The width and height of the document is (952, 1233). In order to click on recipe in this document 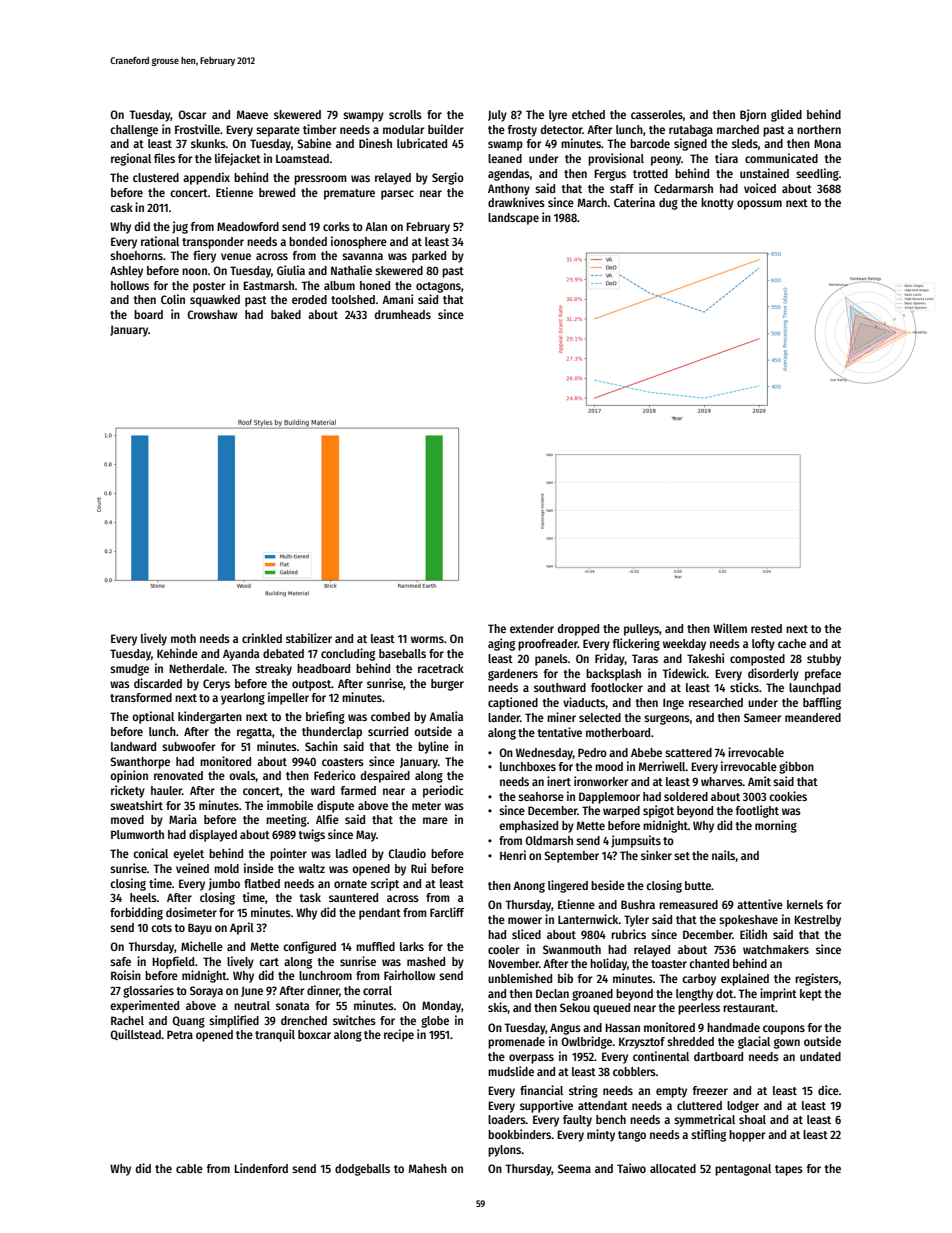, I will do `click(399, 1035)`.
